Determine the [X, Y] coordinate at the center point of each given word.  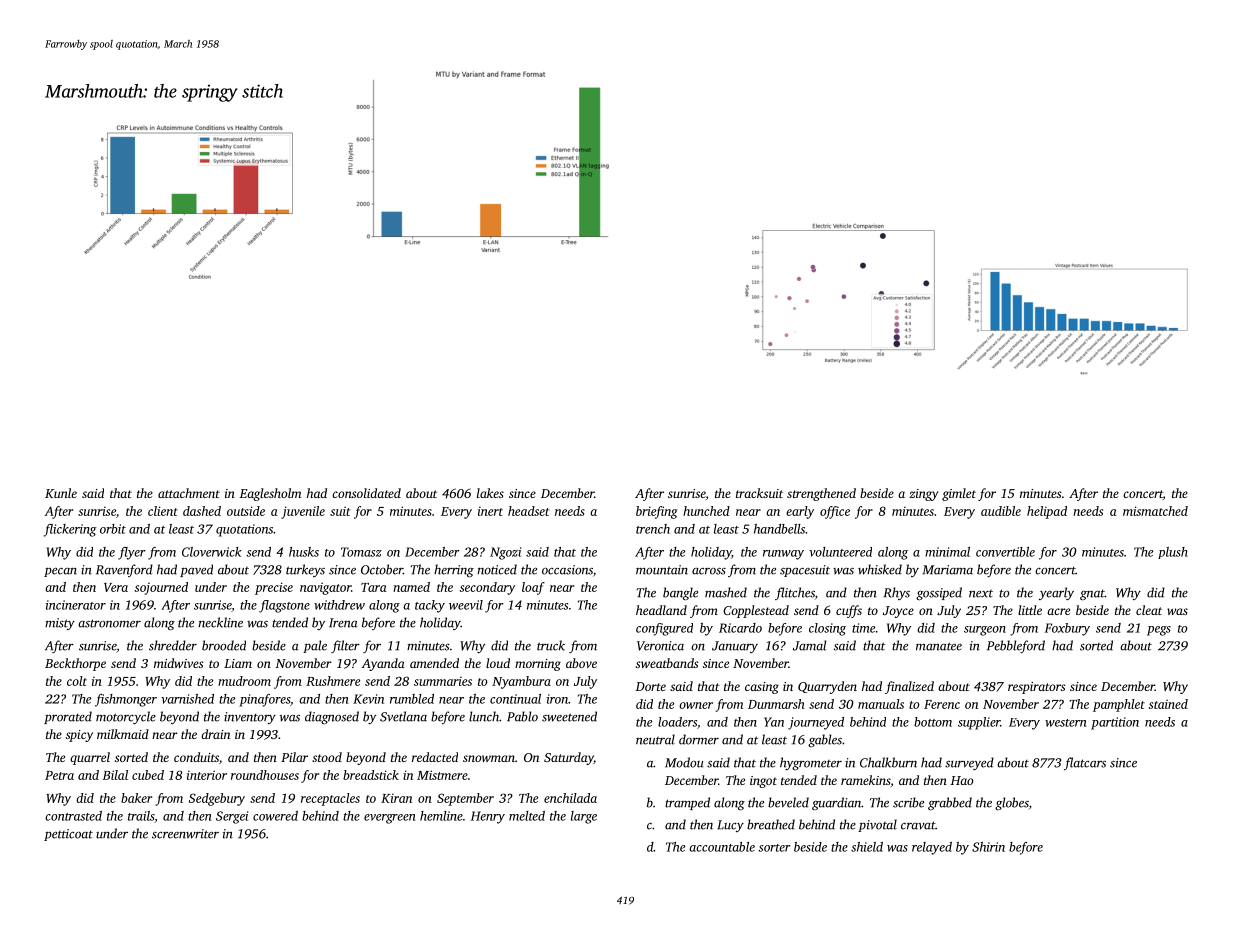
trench [653, 529]
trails [141, 816]
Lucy [730, 826]
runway [783, 555]
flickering [70, 530]
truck [551, 645]
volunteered [840, 552]
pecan [60, 572]
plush [1173, 553]
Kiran [396, 798]
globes [1012, 803]
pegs [1159, 631]
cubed [148, 775]
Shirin [988, 847]
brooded [224, 645]
